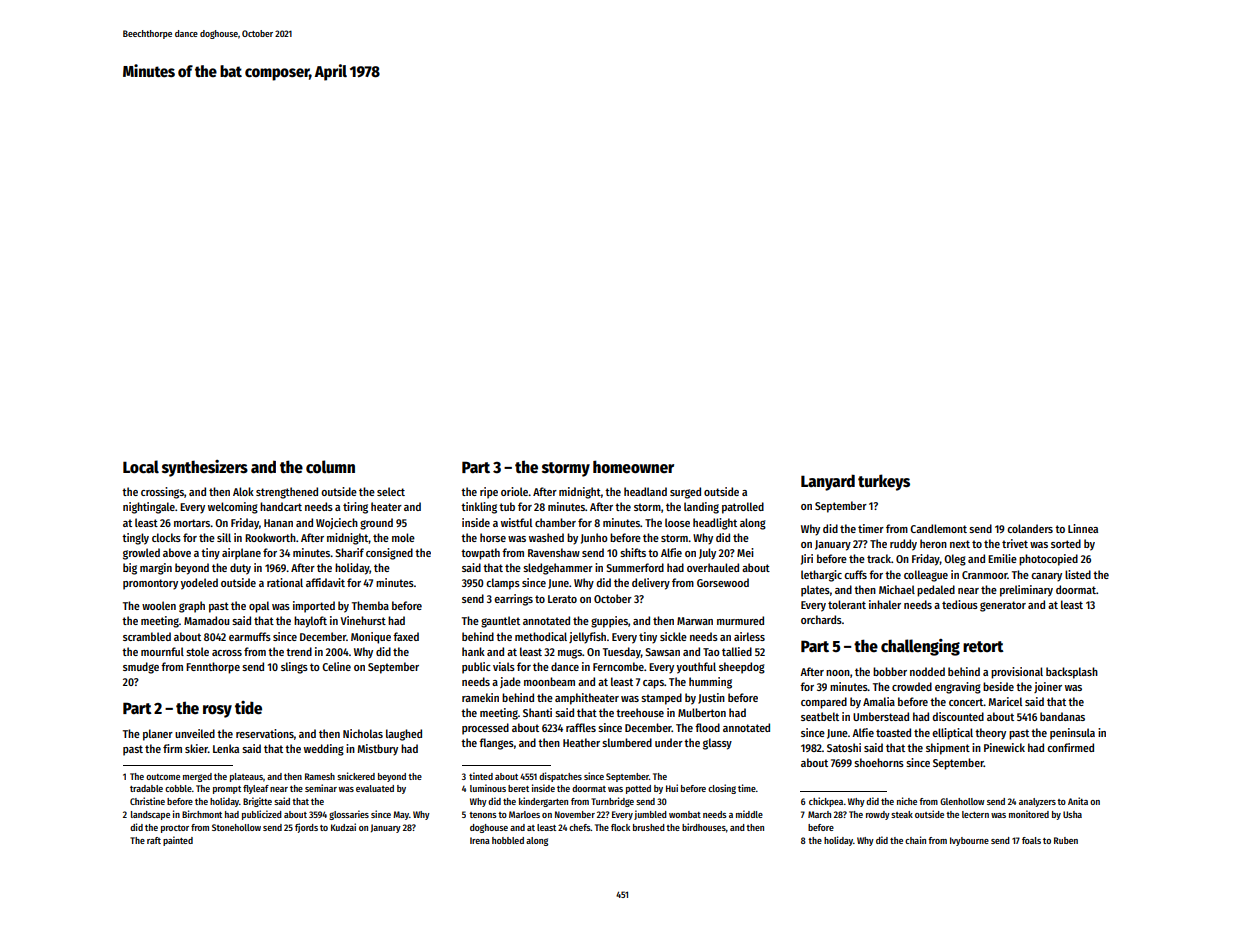 The height and width of the document is (952, 1233). I want to click on hobbled, so click(508, 840).
